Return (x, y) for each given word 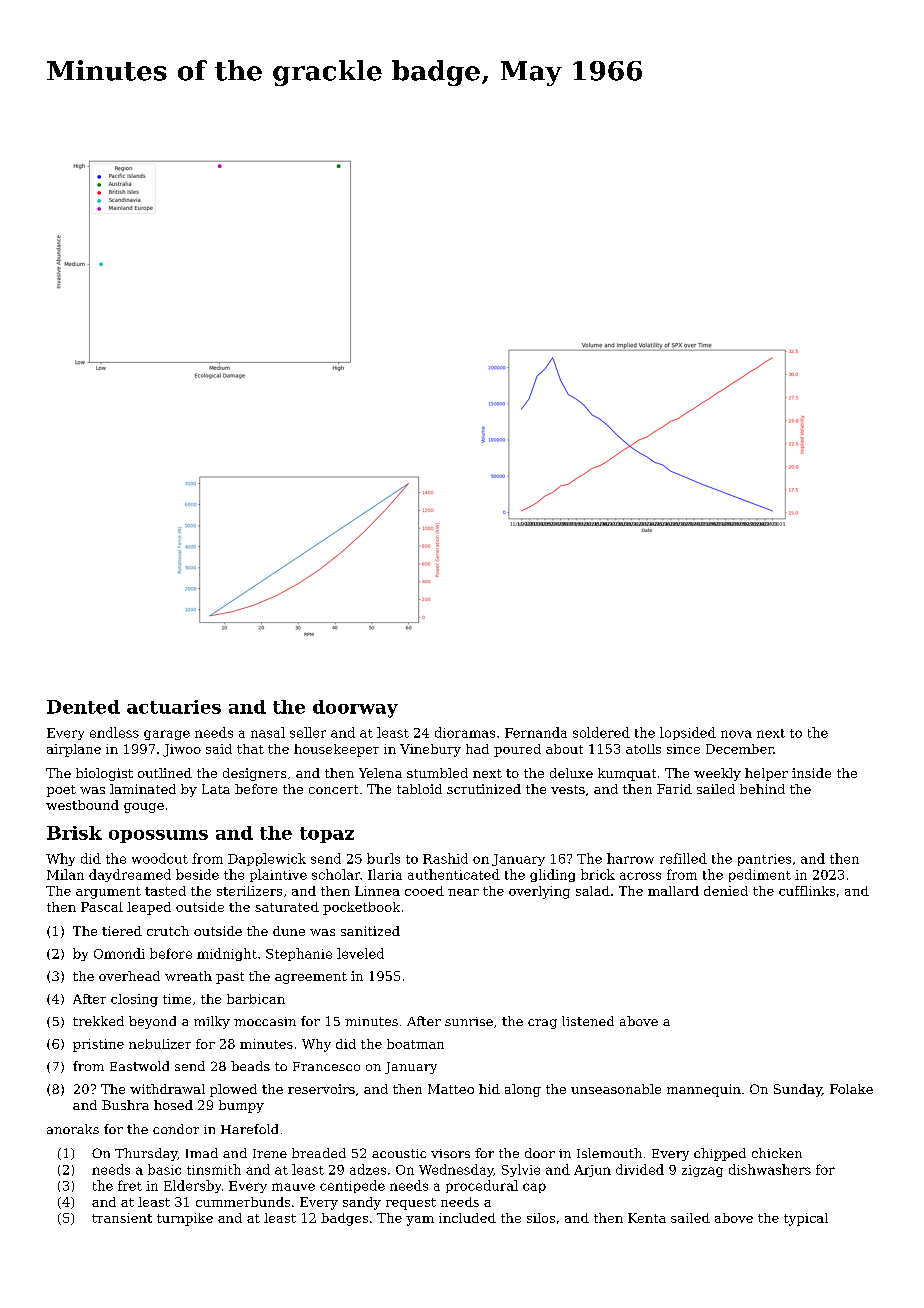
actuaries (174, 707)
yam (420, 1221)
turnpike (185, 1219)
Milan (65, 874)
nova (736, 734)
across (640, 876)
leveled (360, 953)
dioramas (465, 732)
